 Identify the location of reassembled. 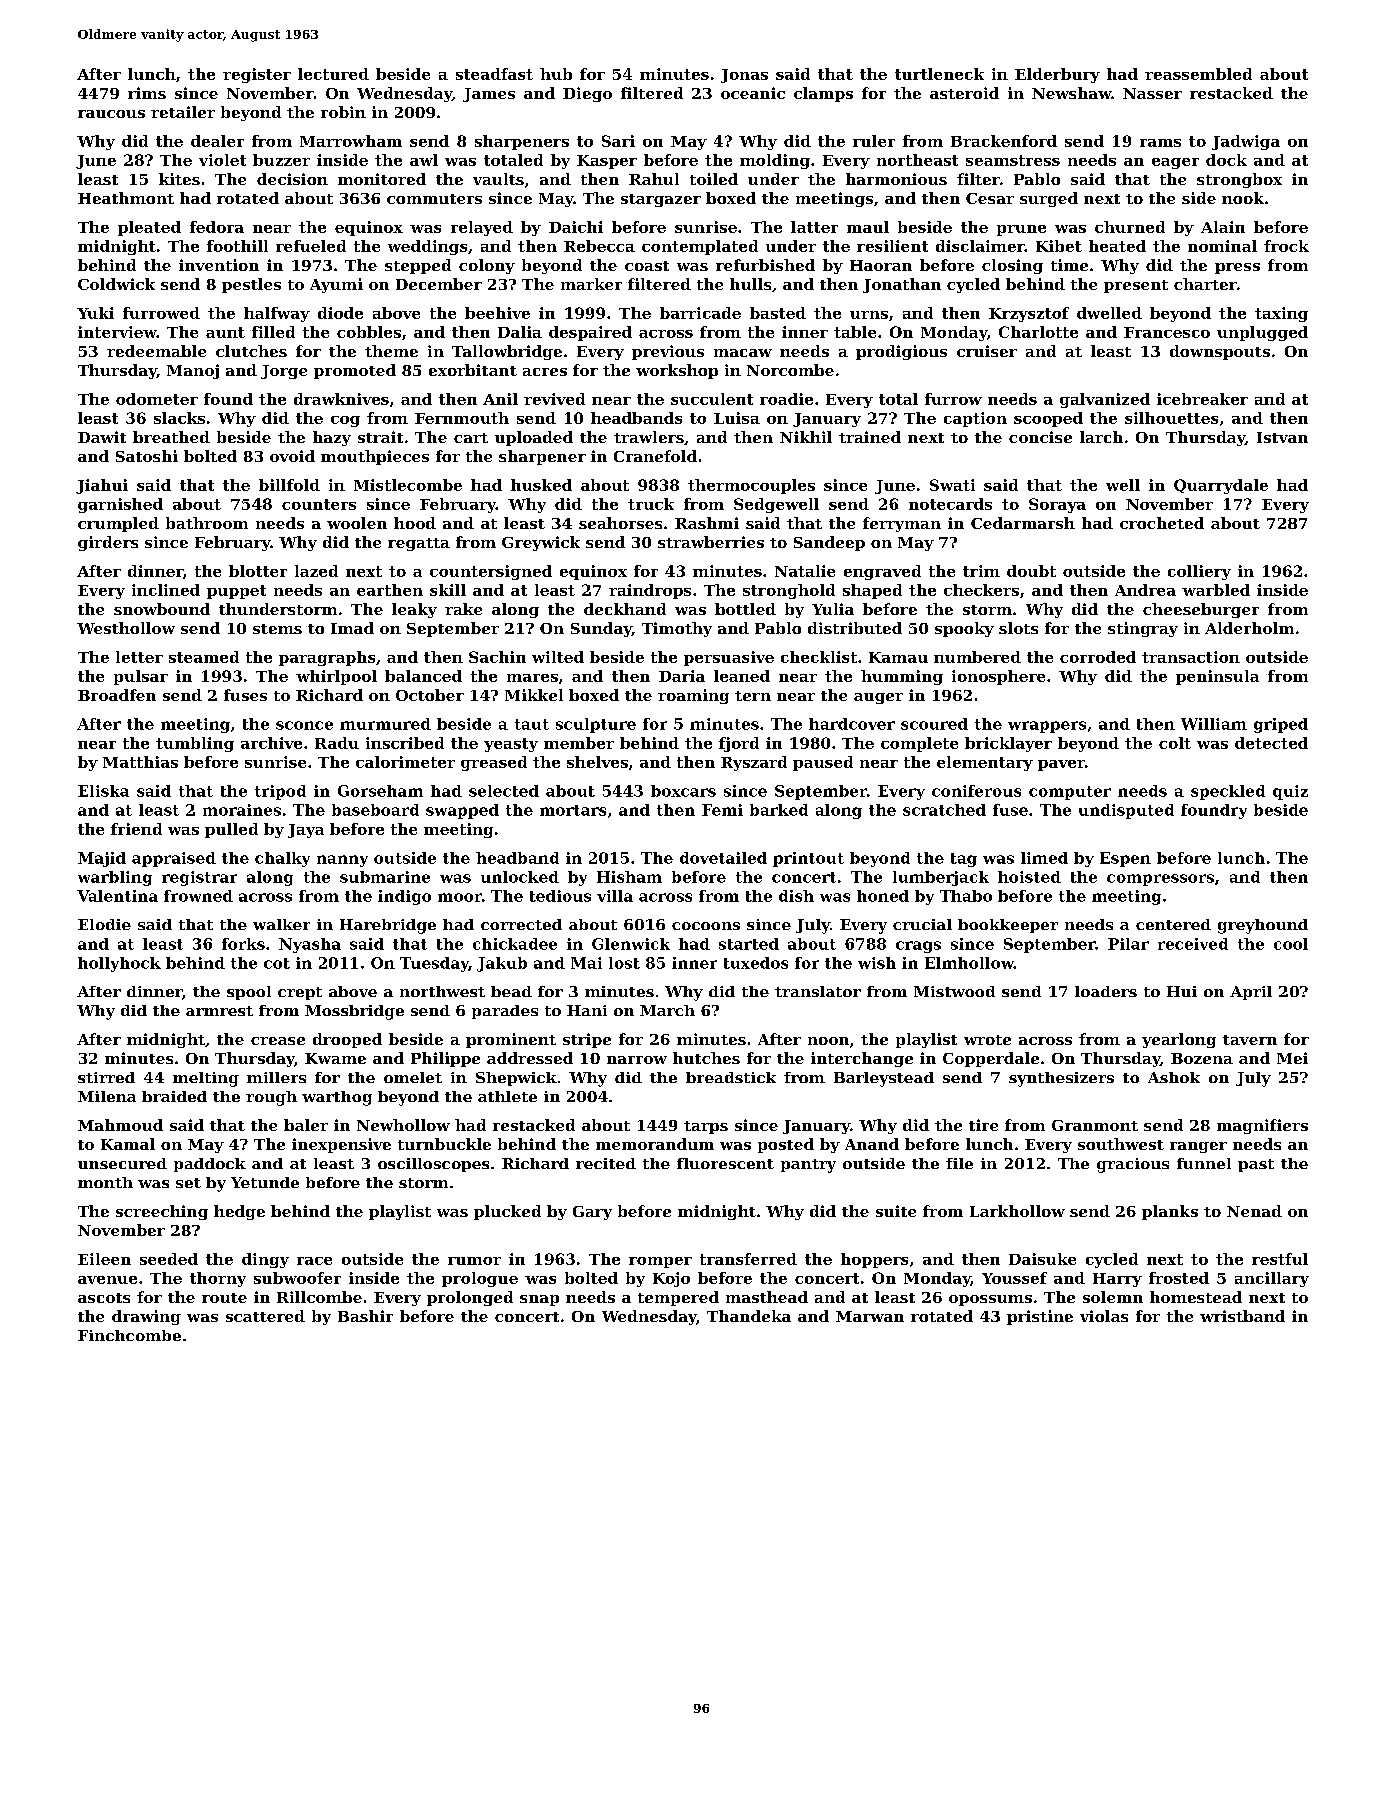
(1198, 74).
